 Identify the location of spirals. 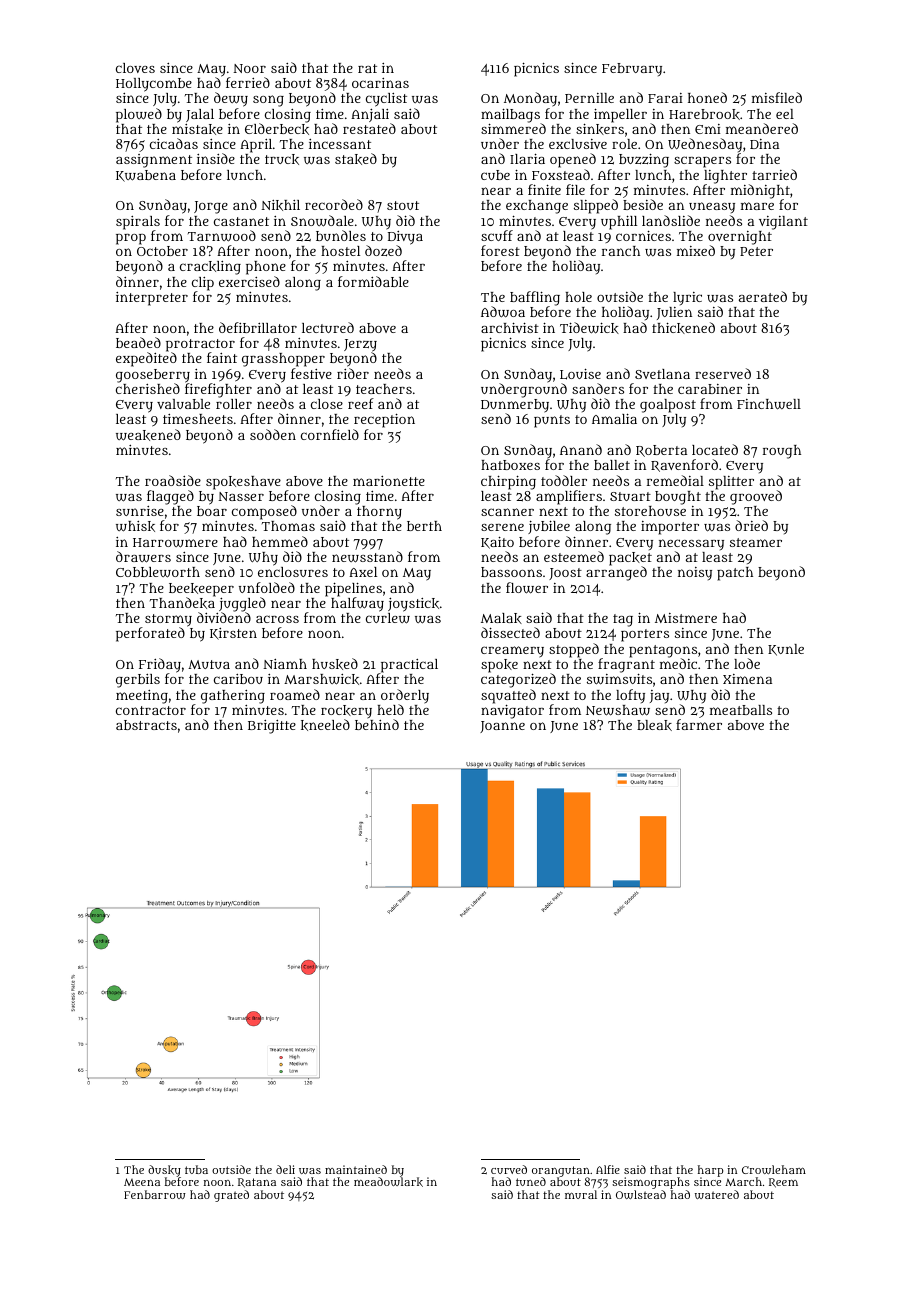
(138, 223).
